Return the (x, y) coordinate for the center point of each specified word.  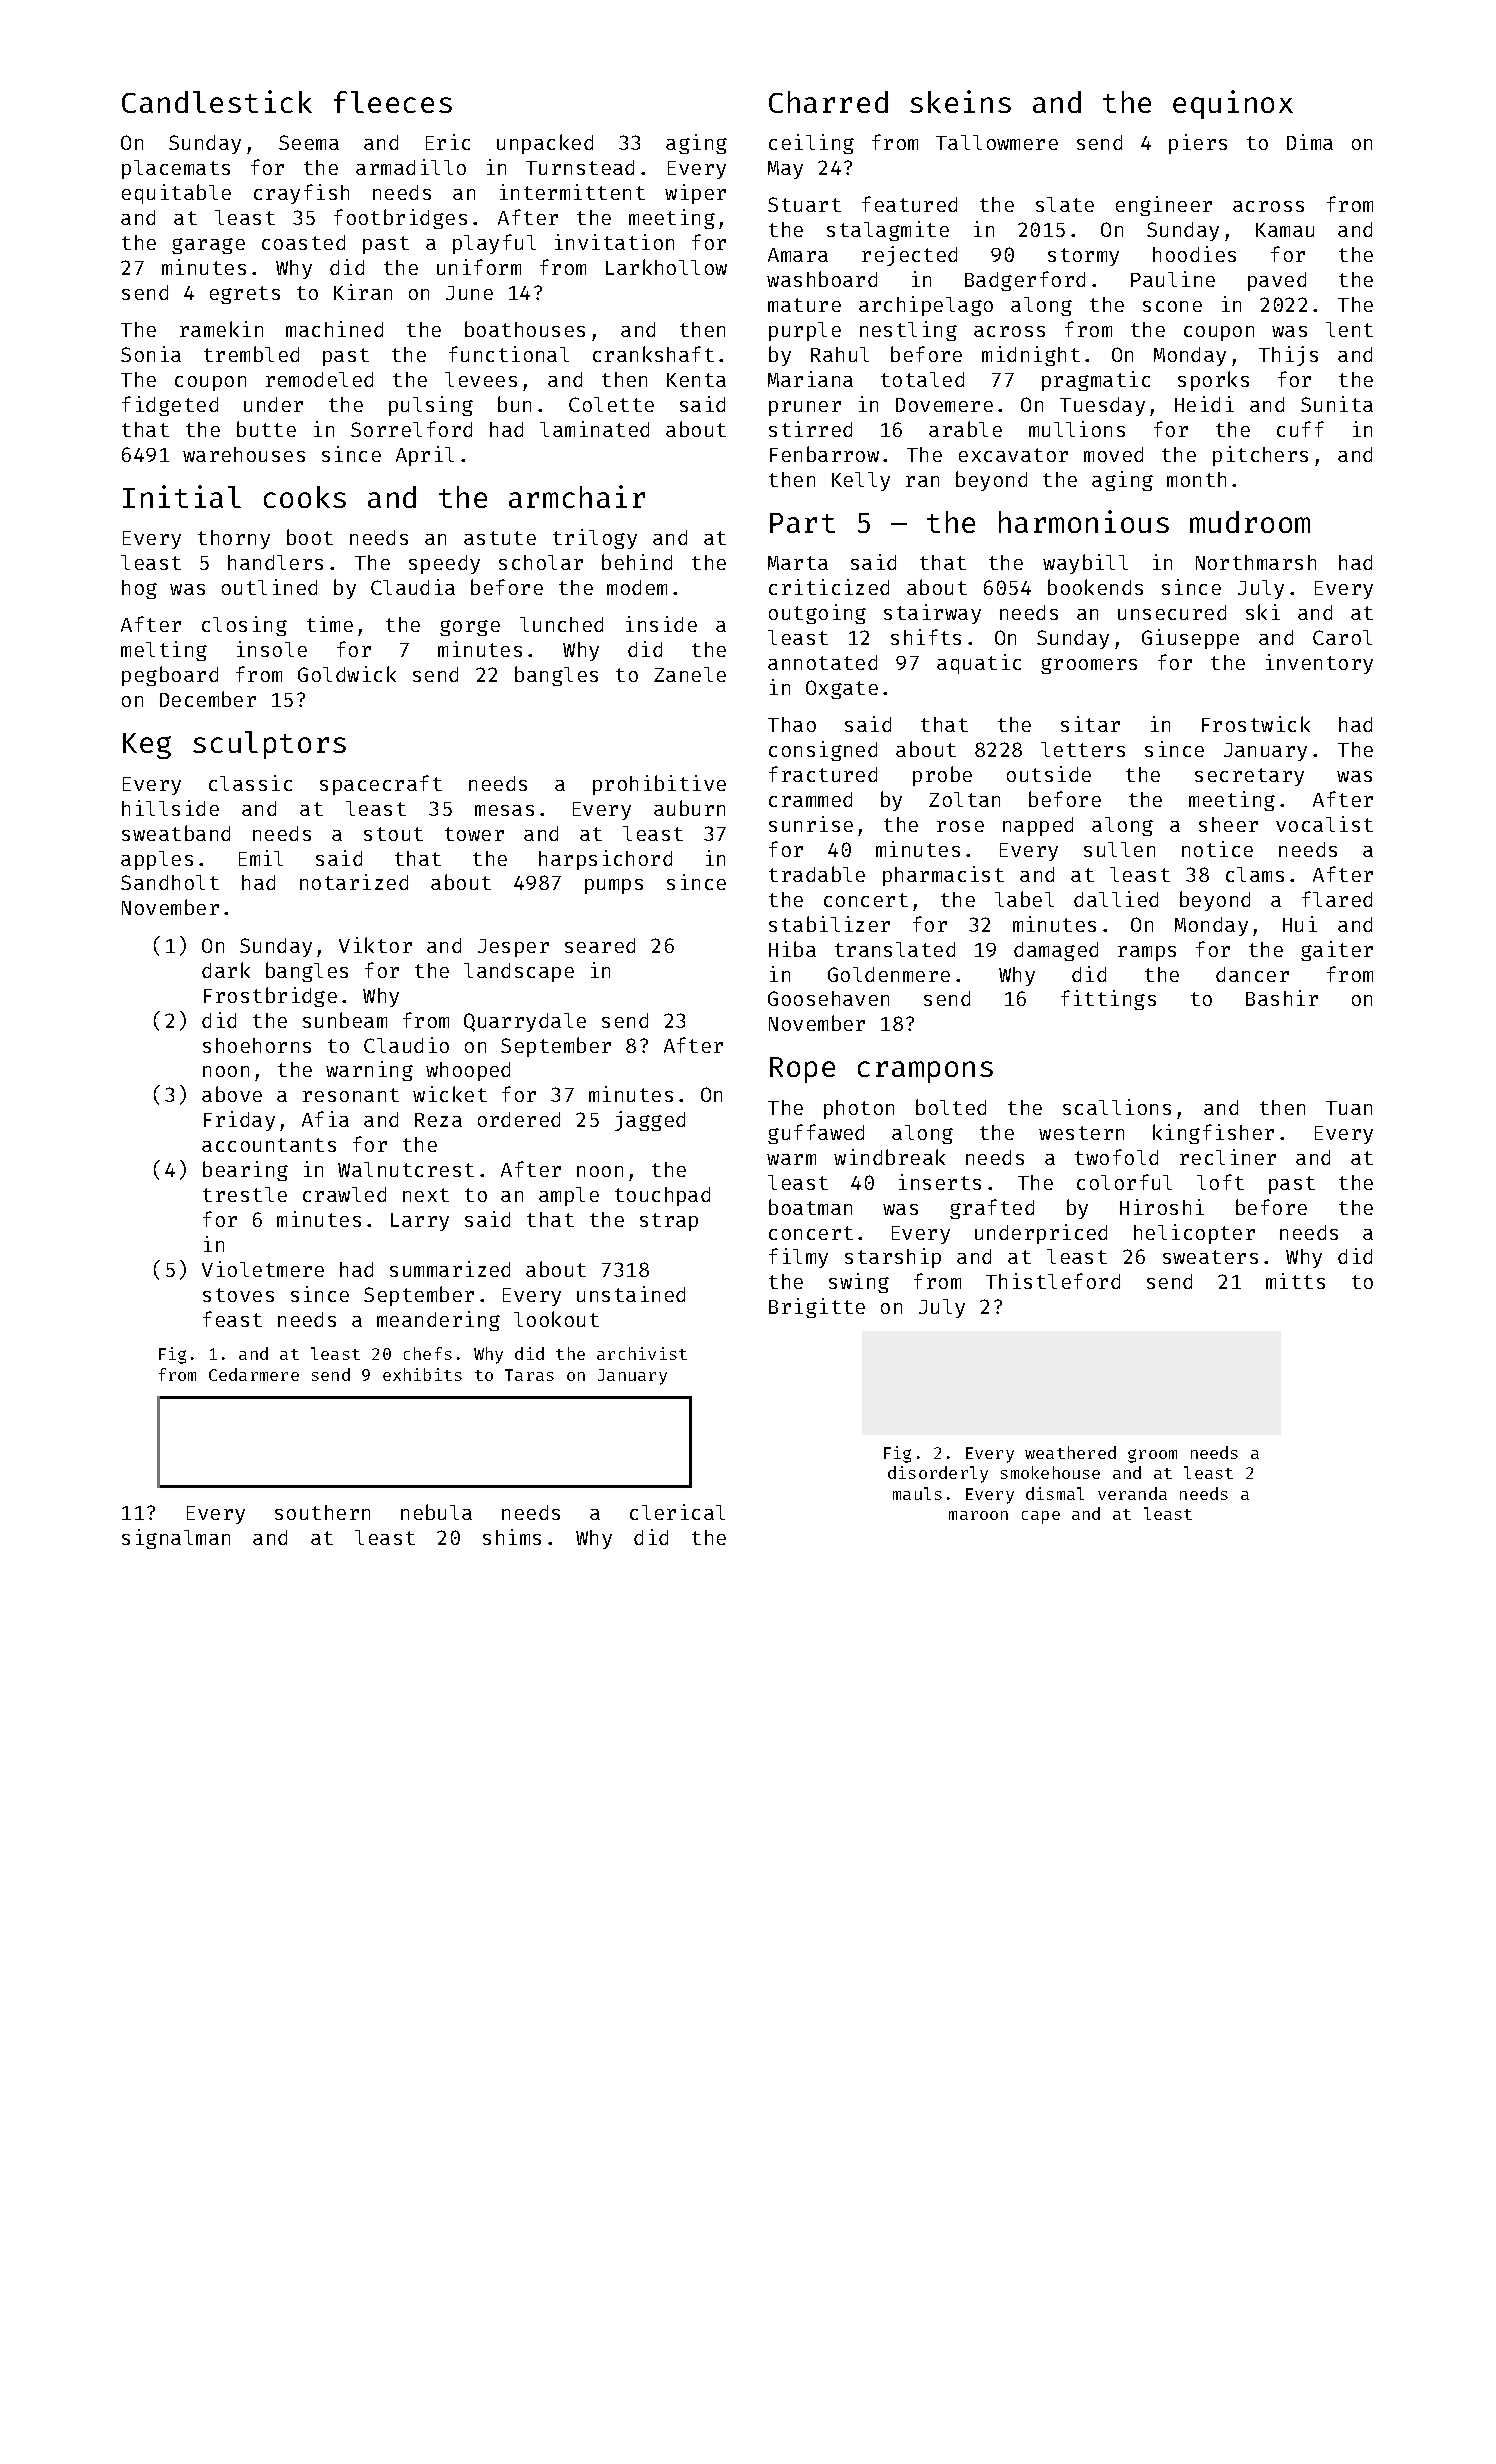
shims (512, 1537)
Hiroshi (1162, 1207)
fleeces (393, 102)
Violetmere (263, 1269)
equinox (1233, 104)
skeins (960, 101)
